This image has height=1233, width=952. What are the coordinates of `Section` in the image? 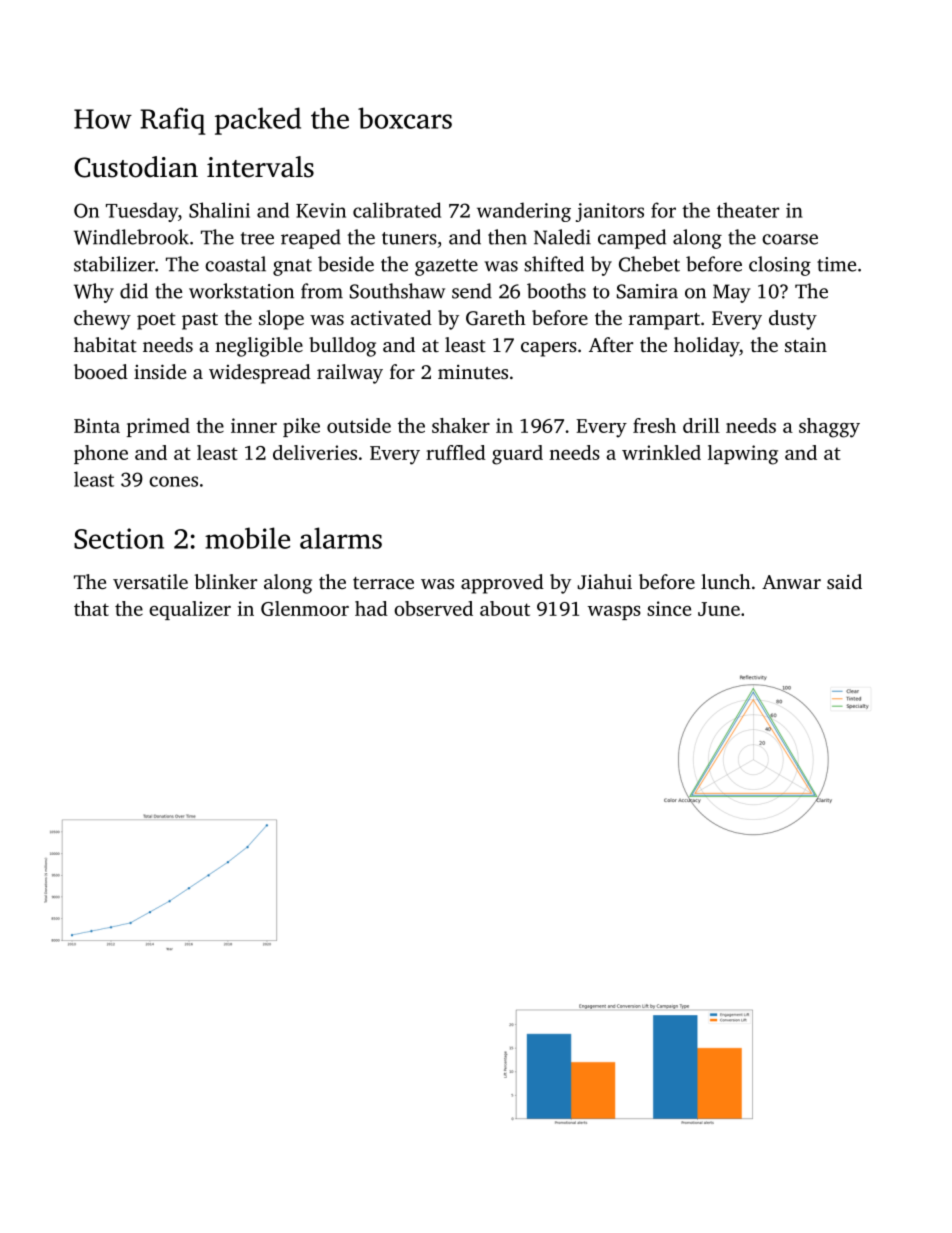 It's located at (119, 538).
